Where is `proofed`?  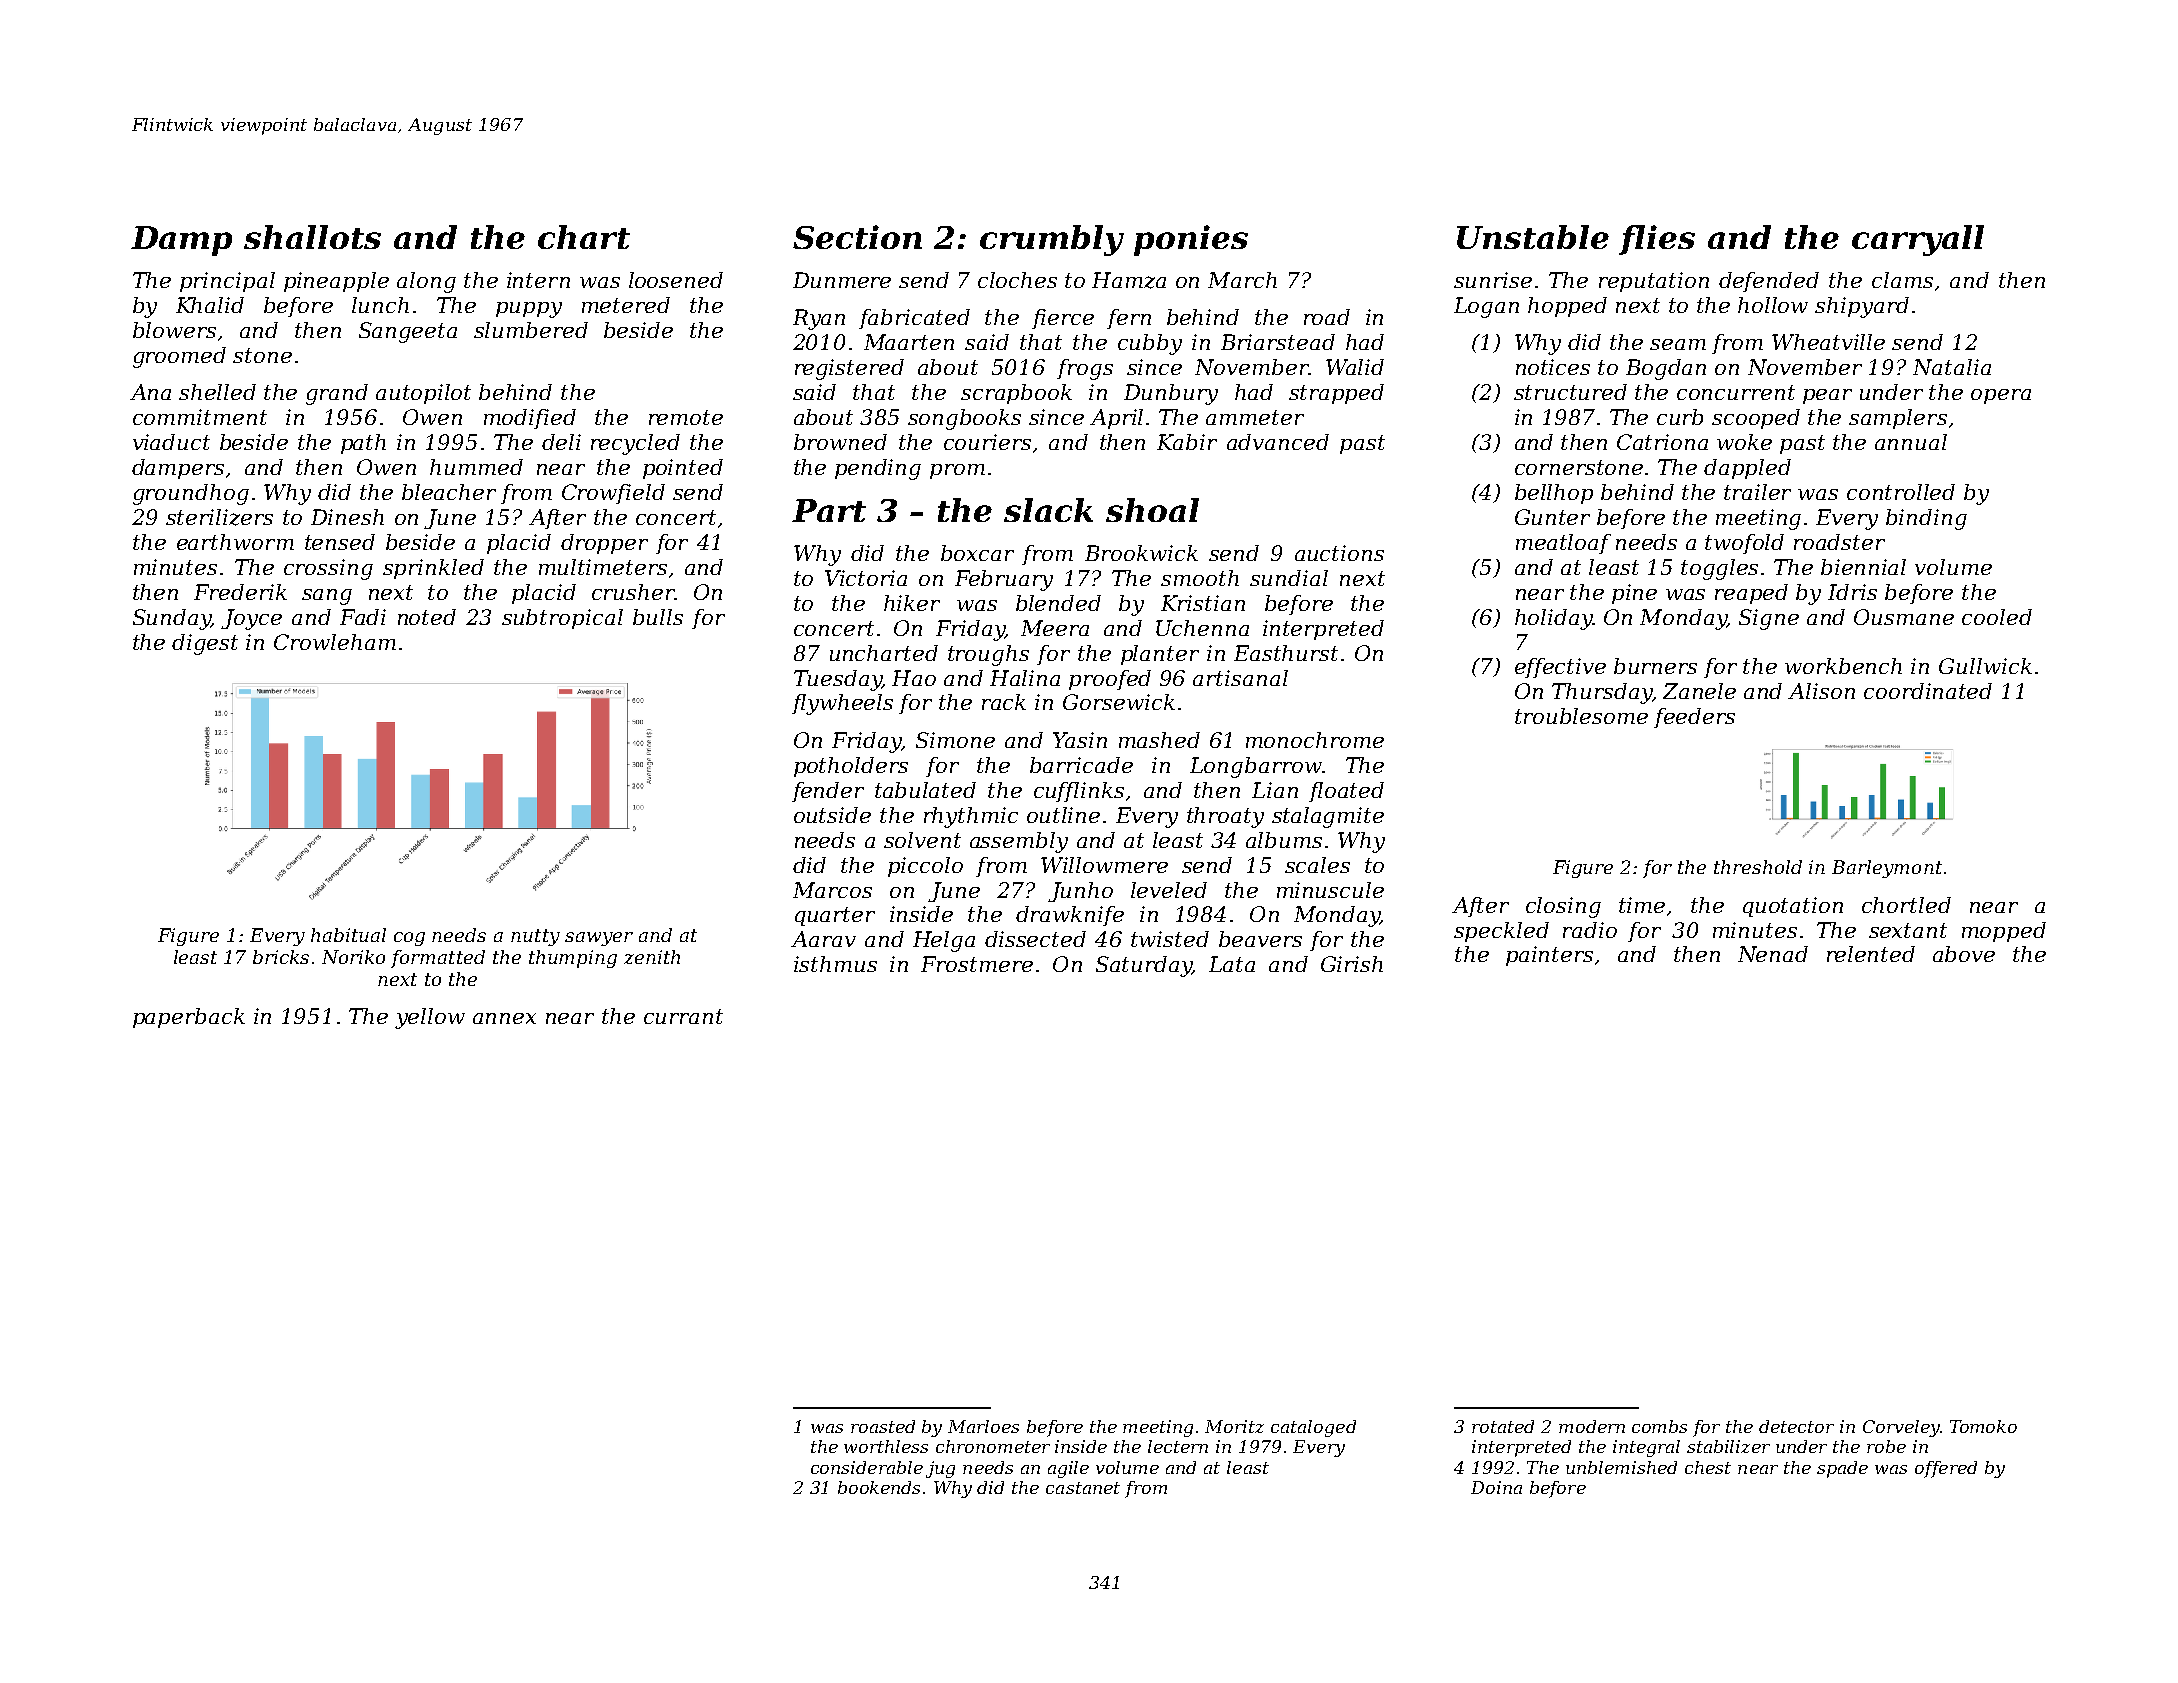
proofed is located at coordinates (1110, 680).
